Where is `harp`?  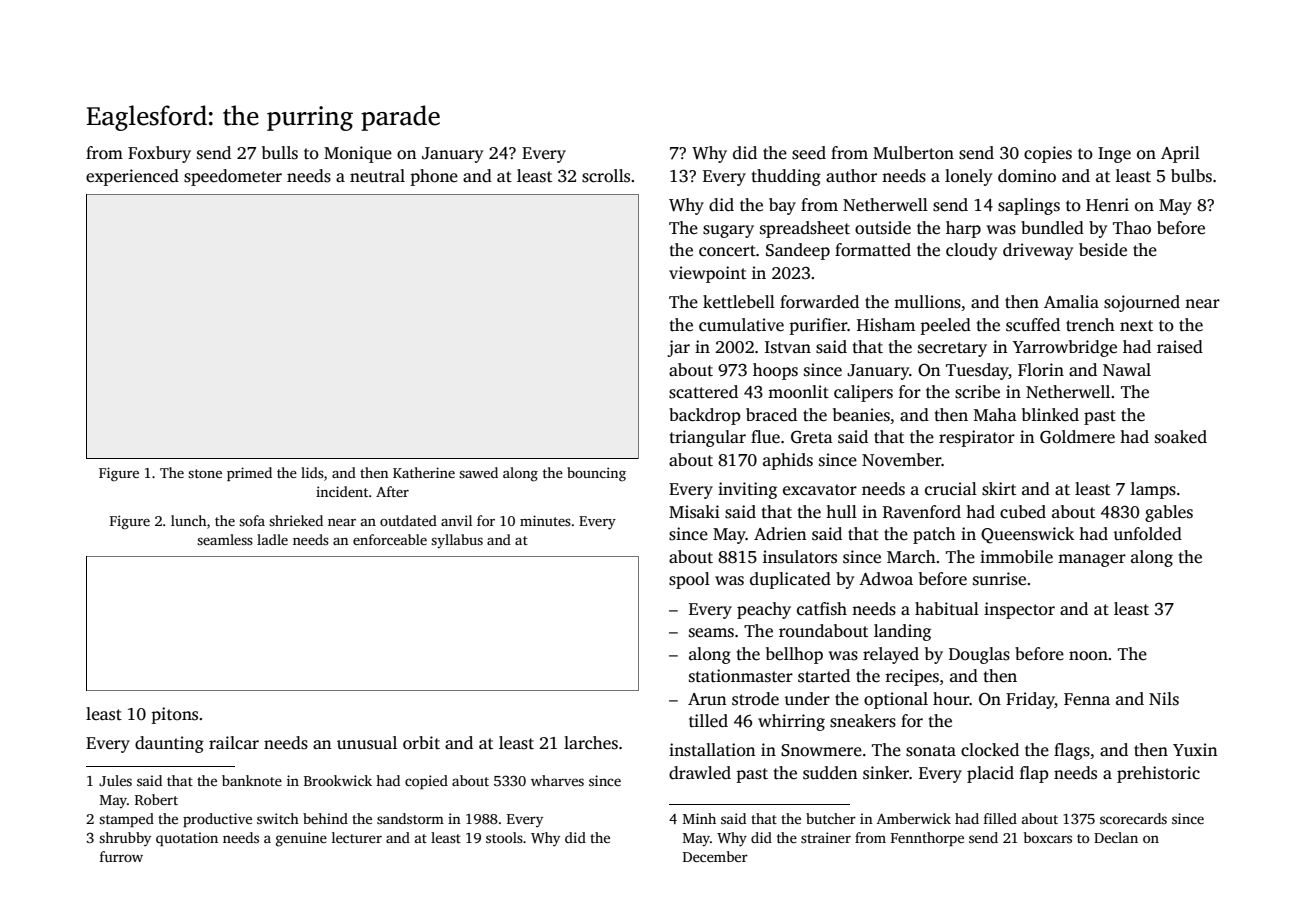
harp is located at coordinates (963, 229).
